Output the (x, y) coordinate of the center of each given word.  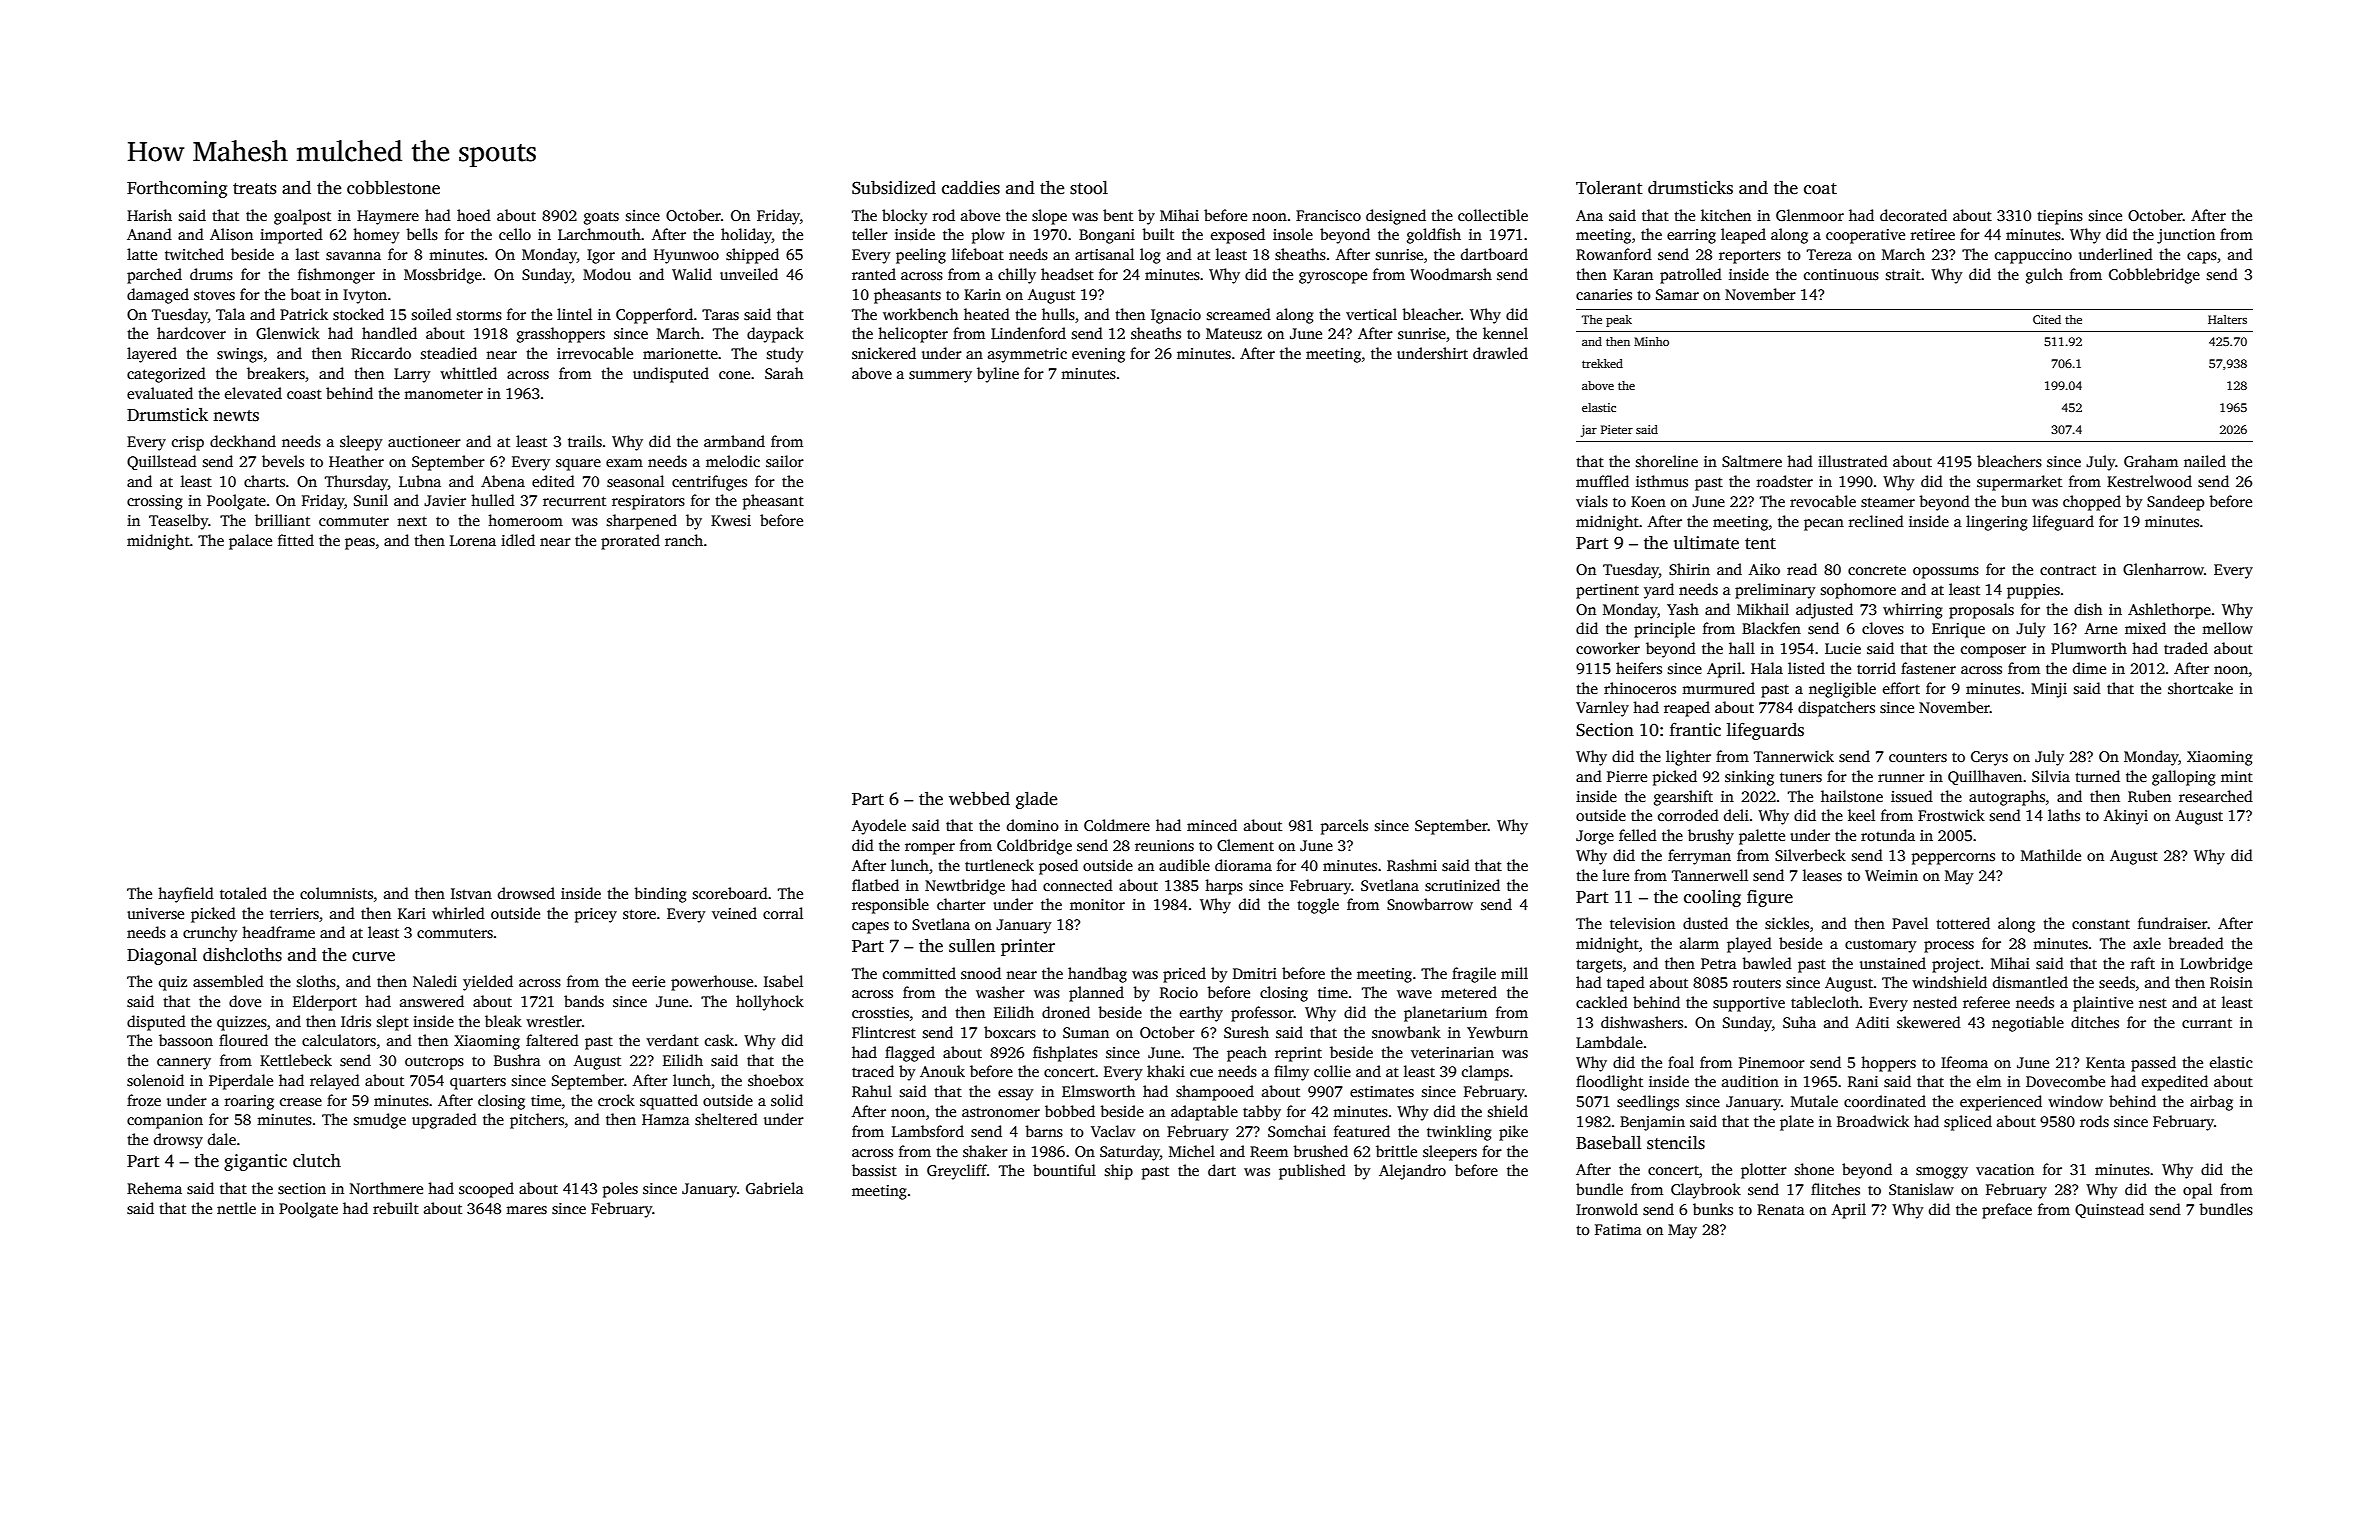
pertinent (1607, 591)
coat (1820, 189)
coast (304, 394)
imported (291, 236)
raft (2143, 963)
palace (250, 542)
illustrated (1853, 461)
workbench (920, 314)
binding (660, 895)
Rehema (154, 1188)
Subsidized (894, 188)
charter (961, 904)
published (1312, 1172)
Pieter (1617, 429)
